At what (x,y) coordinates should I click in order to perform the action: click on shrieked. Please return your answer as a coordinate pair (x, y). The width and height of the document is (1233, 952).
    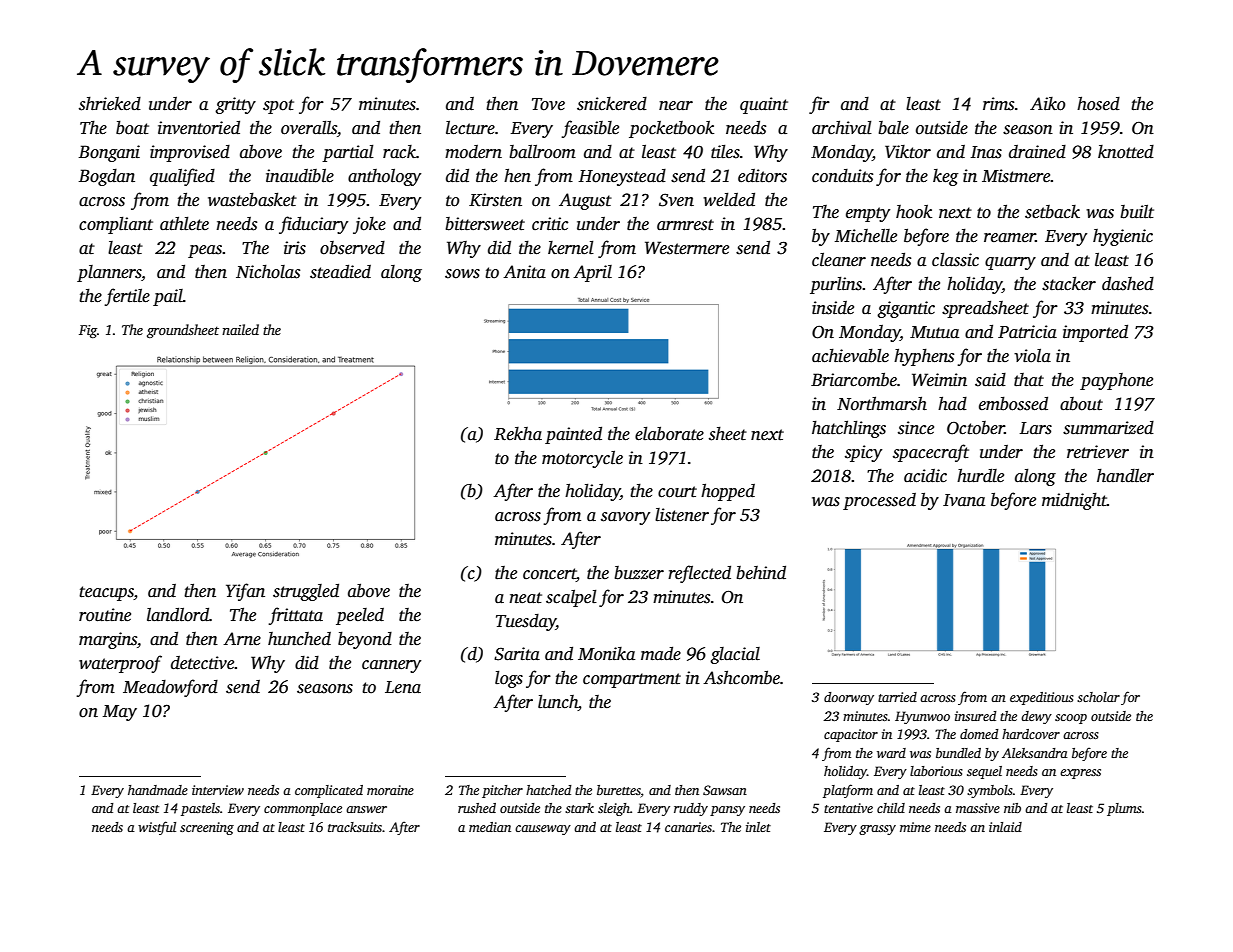
    Looking at the image, I should click on (110, 103).
